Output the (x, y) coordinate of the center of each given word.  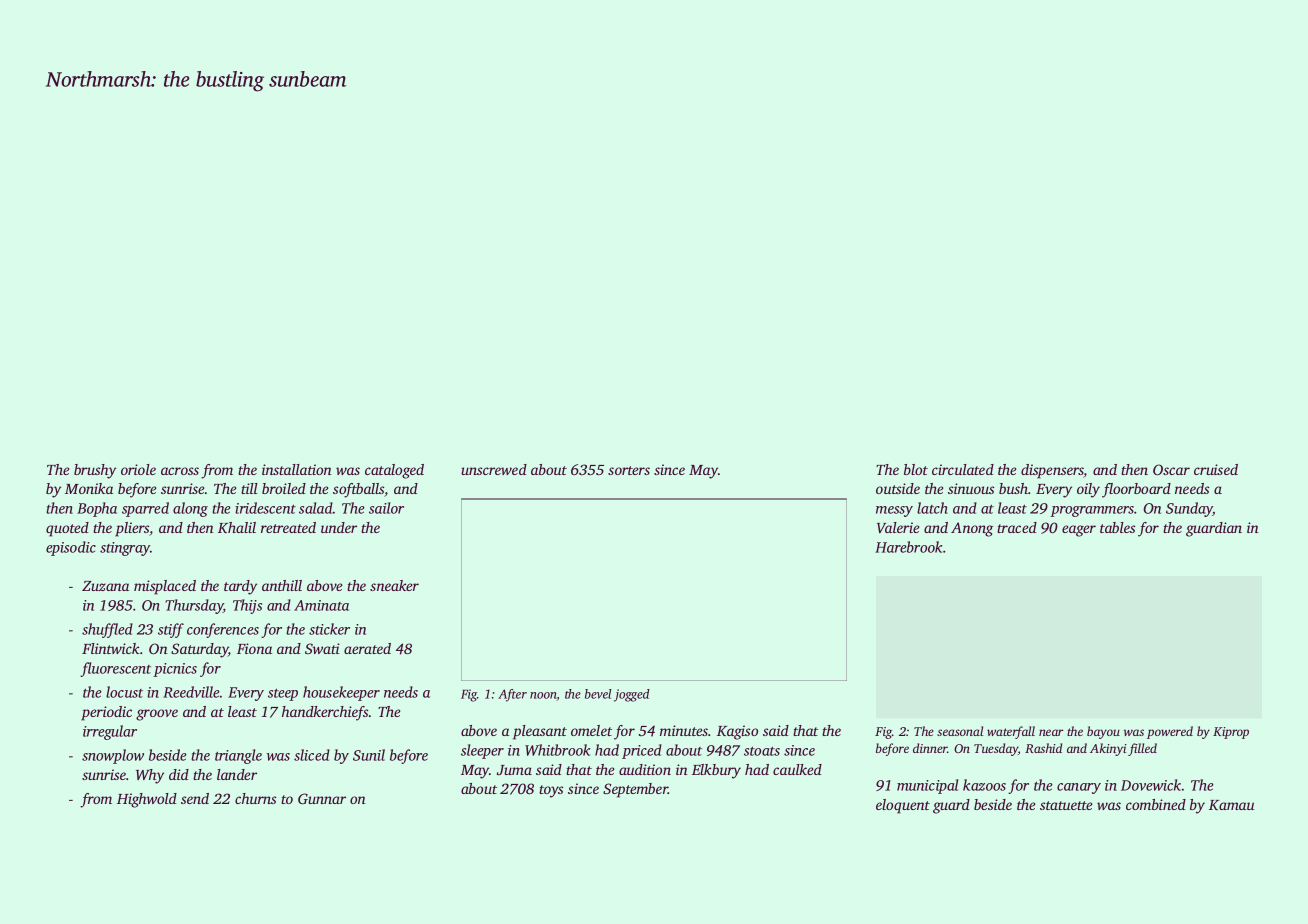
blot (916, 469)
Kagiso (737, 732)
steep (283, 694)
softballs (358, 490)
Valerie (898, 527)
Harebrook (908, 547)
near (1051, 732)
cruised (1216, 469)
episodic (71, 548)
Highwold (147, 800)
